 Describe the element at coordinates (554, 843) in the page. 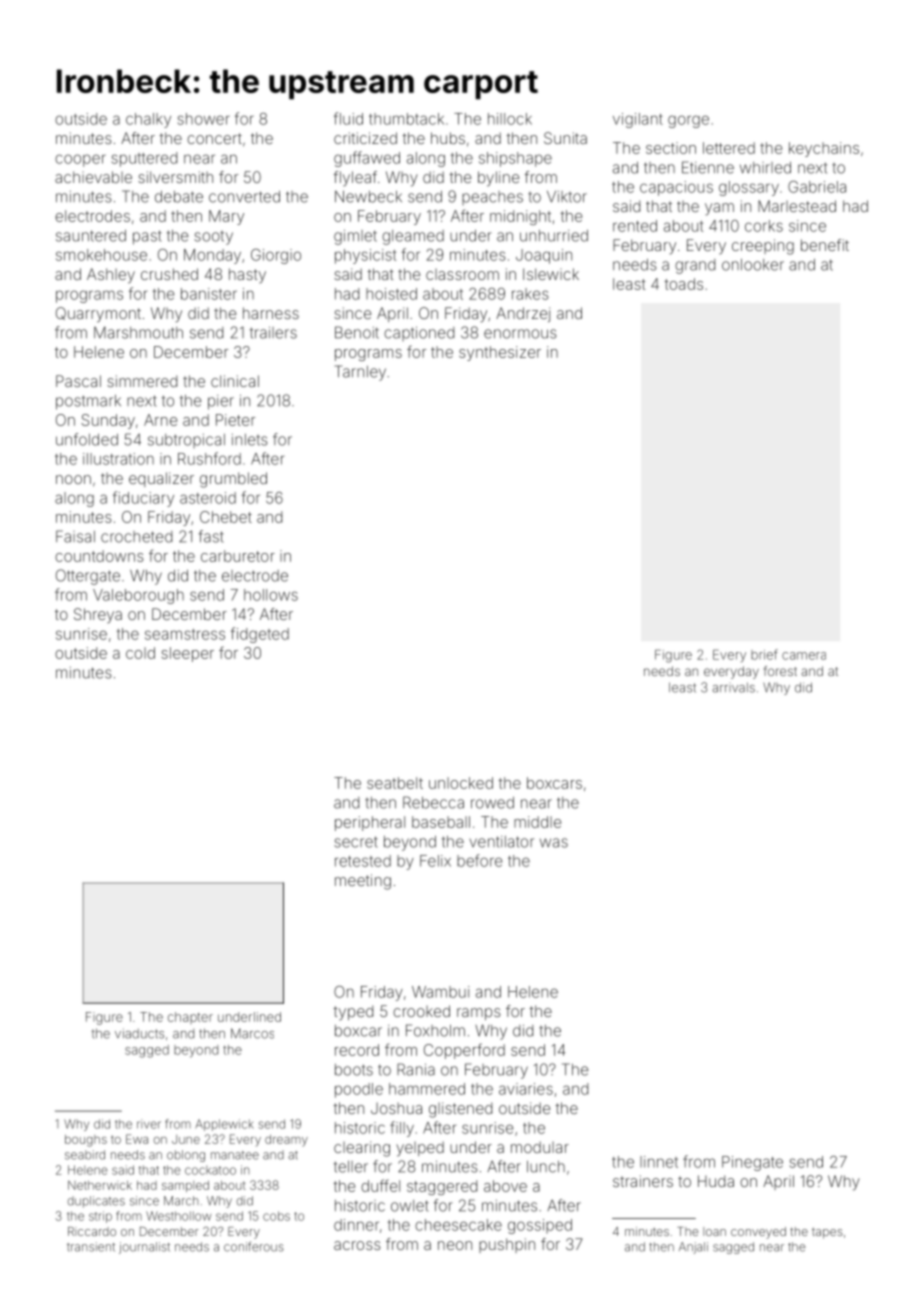

I see `was` at that location.
